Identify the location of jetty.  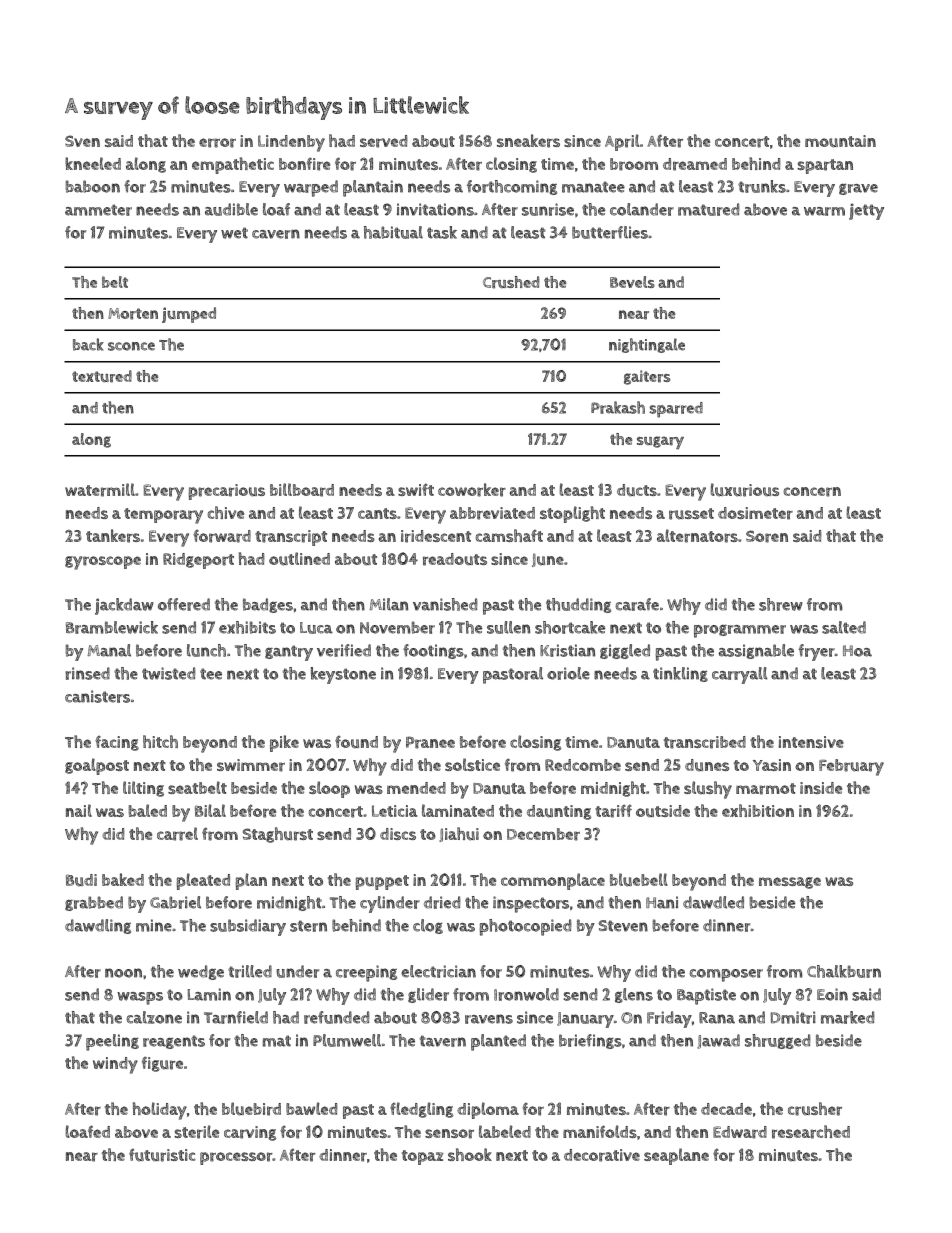
(866, 211).
